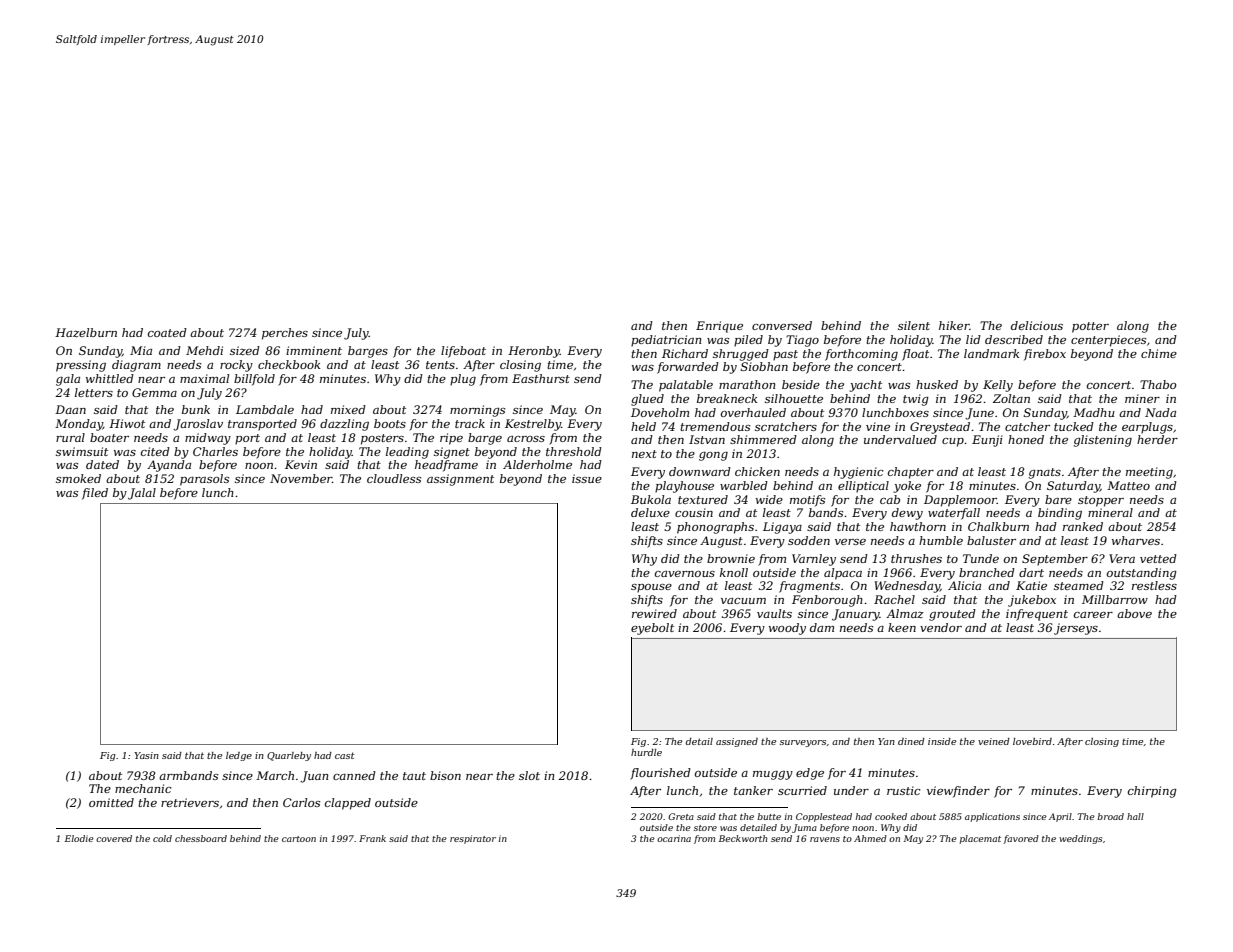 Image resolution: width=1233 pixels, height=952 pixels. What do you see at coordinates (440, 365) in the screenshot?
I see `tents` at bounding box center [440, 365].
